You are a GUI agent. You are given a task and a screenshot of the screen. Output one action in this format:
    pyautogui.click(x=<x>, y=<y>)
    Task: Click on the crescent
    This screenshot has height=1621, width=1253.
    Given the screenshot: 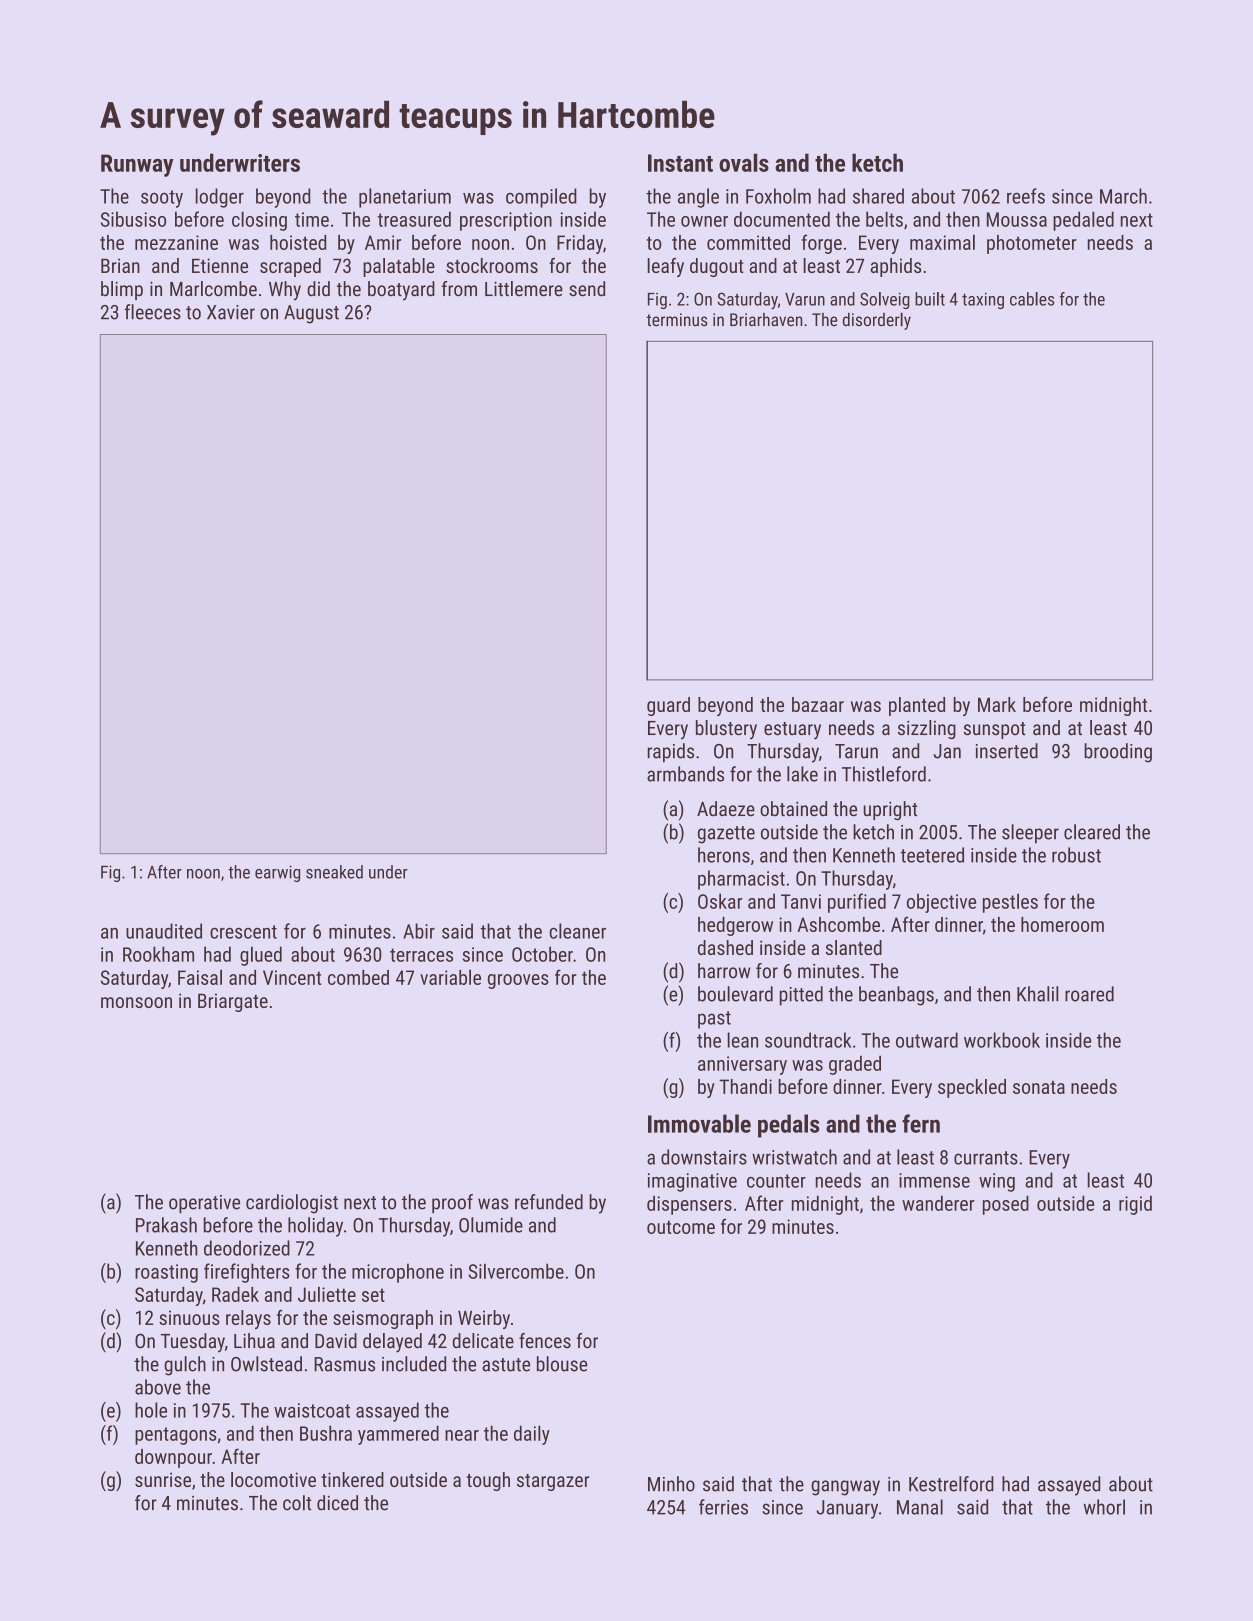 What is the action you would take?
    pyautogui.click(x=243, y=932)
